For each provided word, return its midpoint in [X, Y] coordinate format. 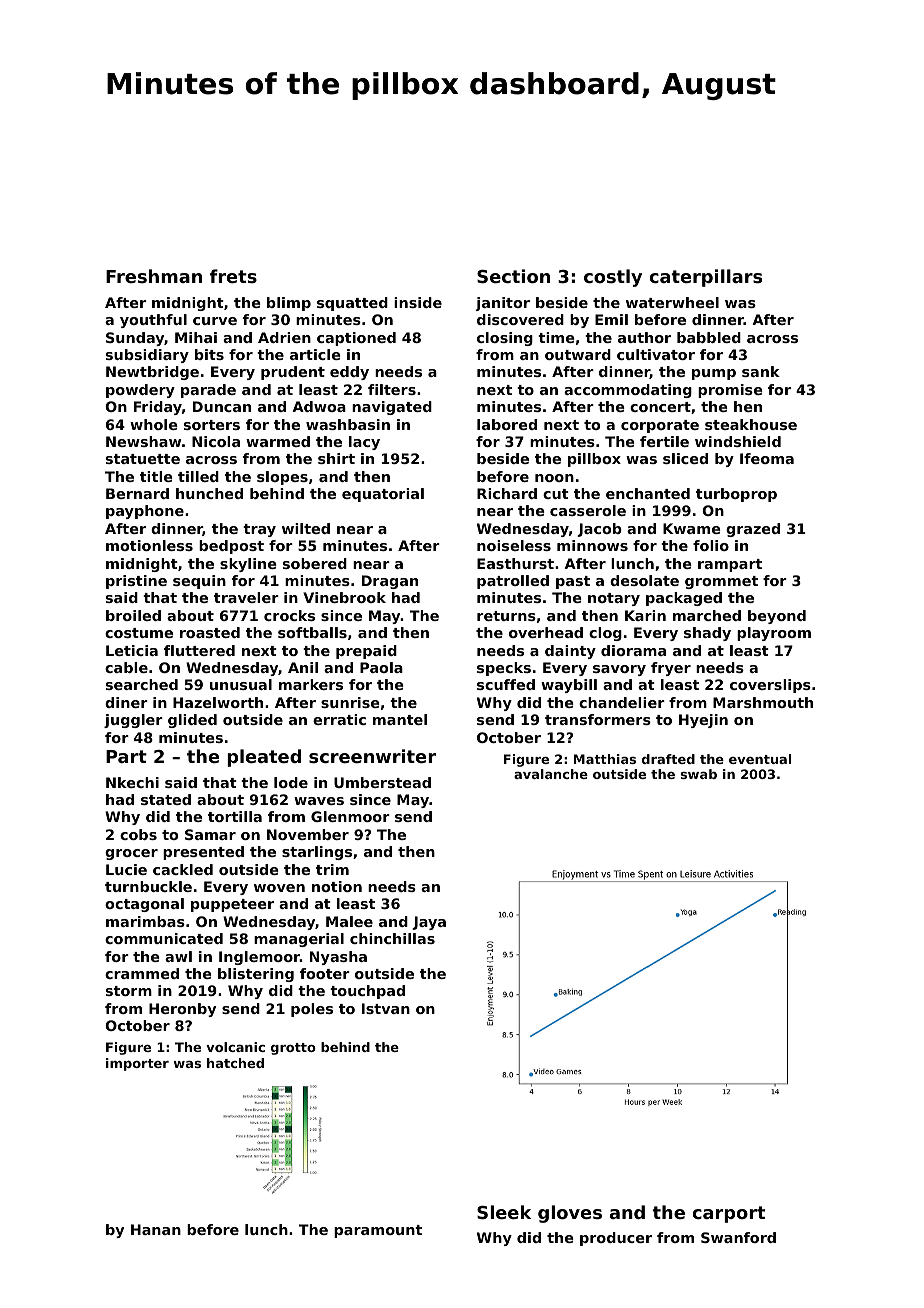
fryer [671, 669]
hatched [235, 1063]
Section [513, 276]
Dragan [390, 582]
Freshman [154, 276]
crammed [142, 973]
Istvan [386, 1008]
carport [729, 1214]
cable [126, 667]
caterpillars [706, 278]
